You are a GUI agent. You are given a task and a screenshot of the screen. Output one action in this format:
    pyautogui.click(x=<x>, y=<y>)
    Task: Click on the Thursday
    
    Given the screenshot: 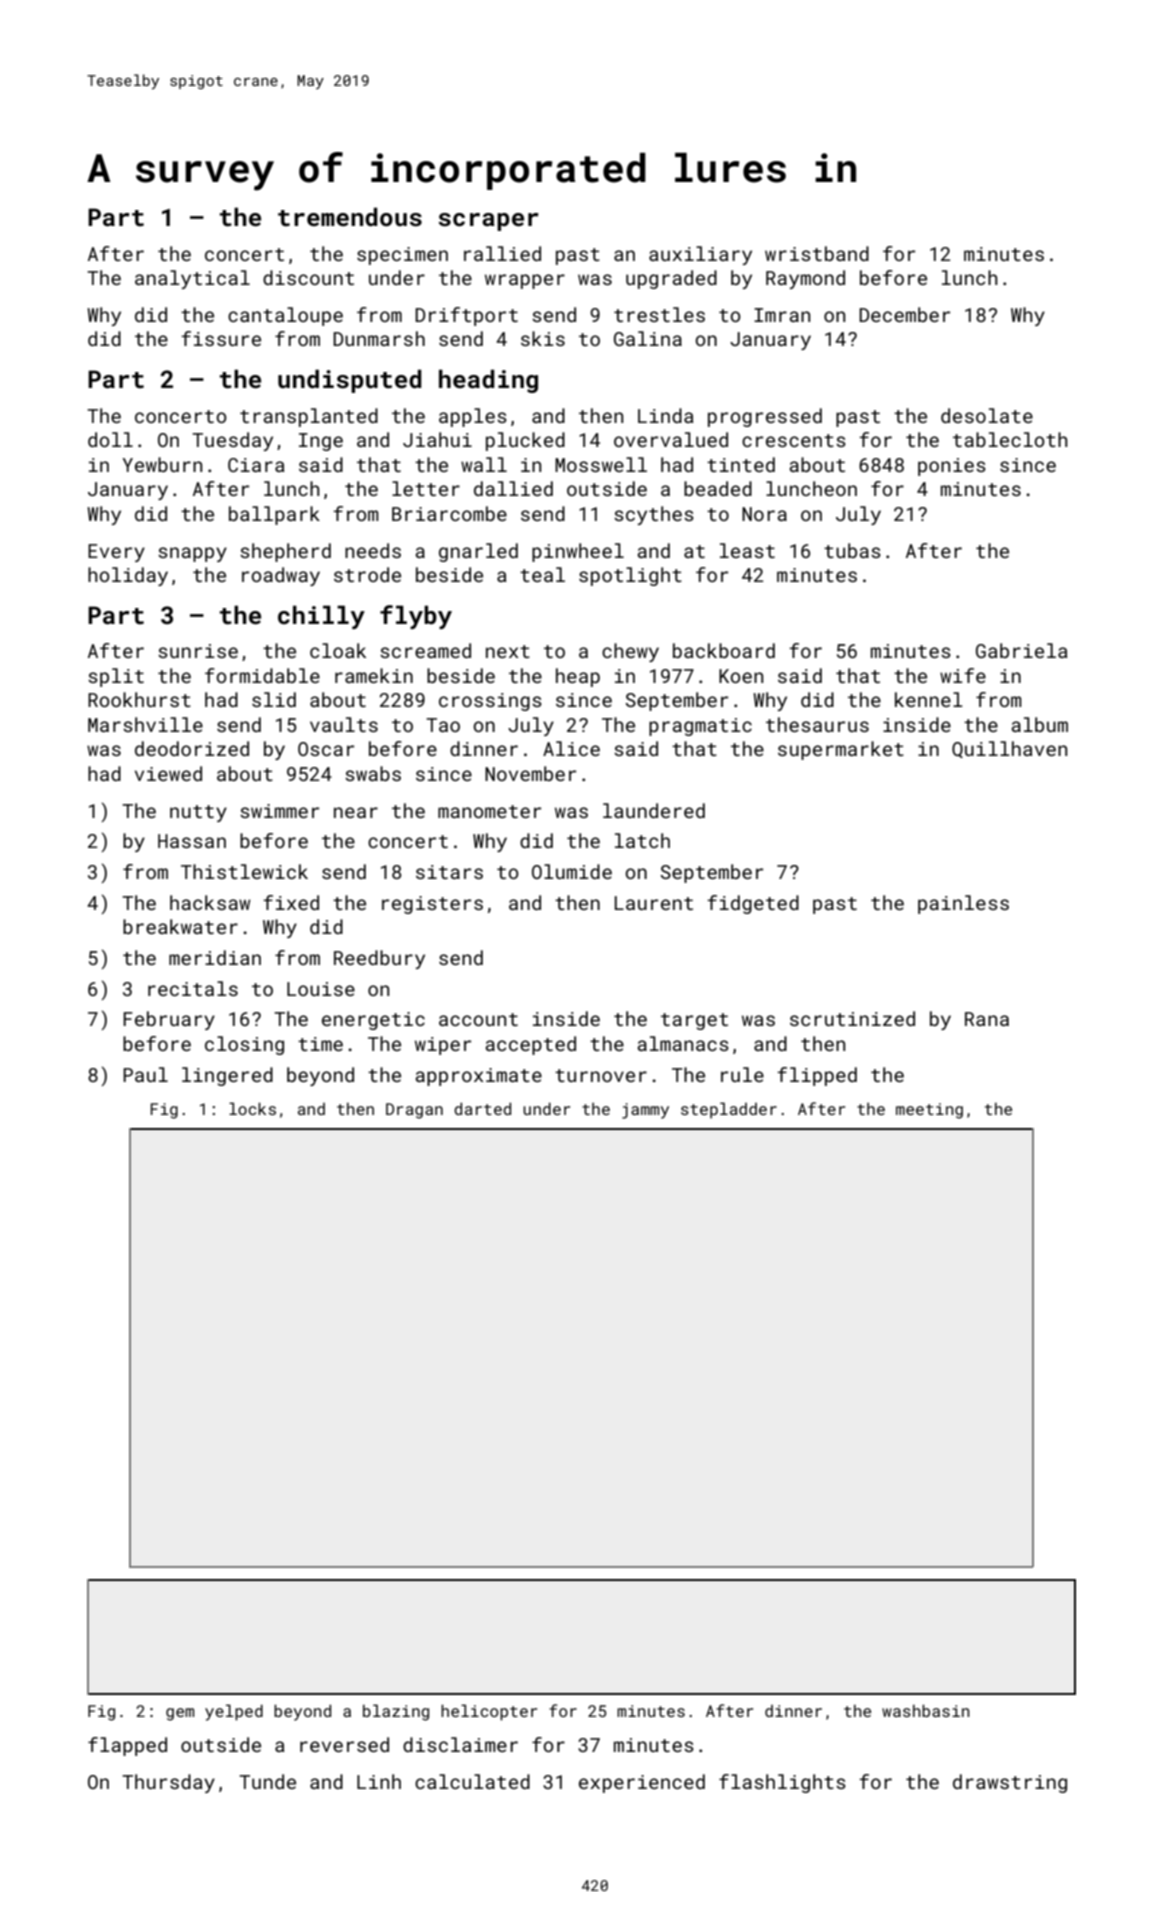 What is the action you would take?
    pyautogui.click(x=168, y=1783)
